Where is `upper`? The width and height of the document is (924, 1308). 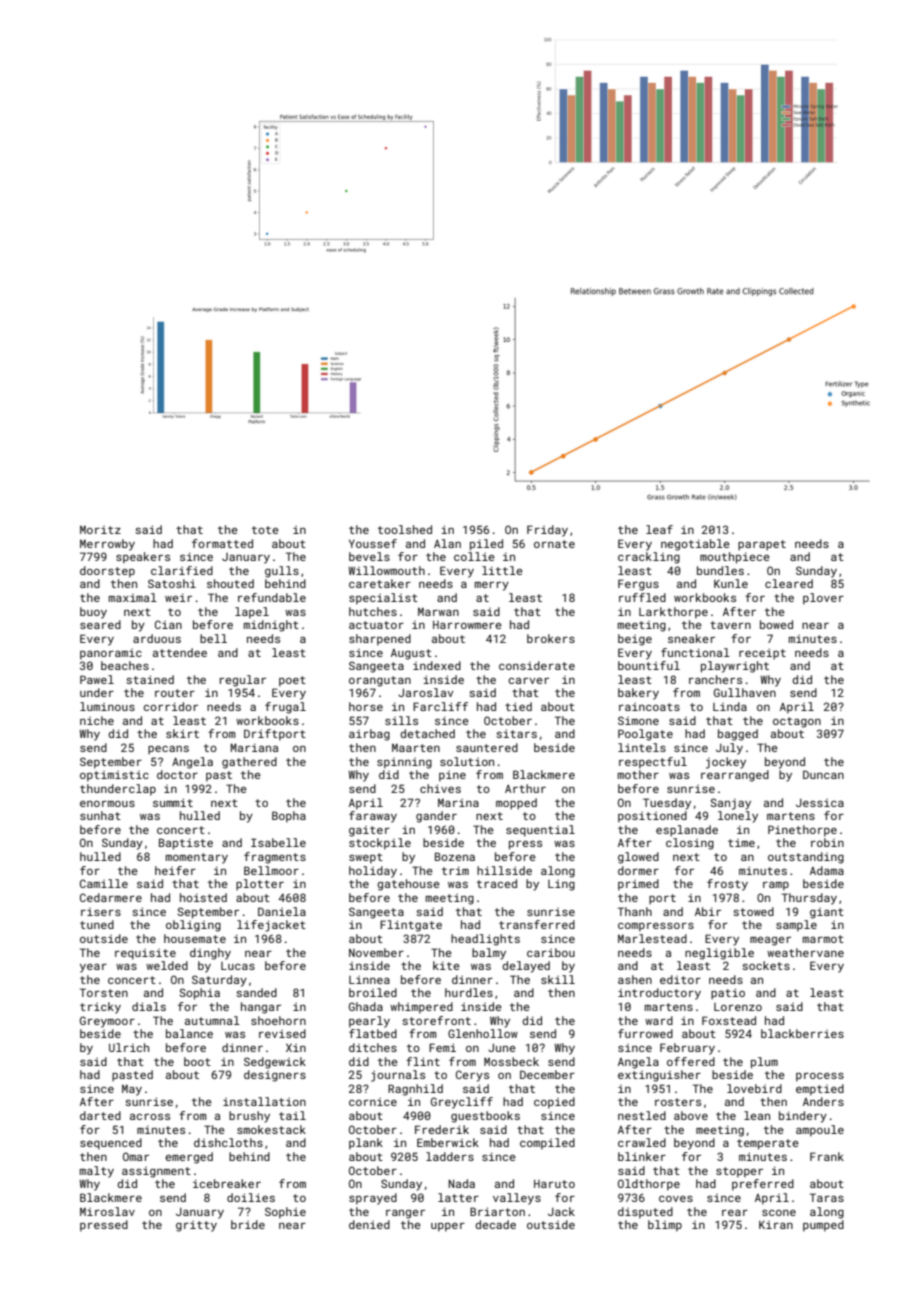
upper is located at coordinates (448, 1227).
